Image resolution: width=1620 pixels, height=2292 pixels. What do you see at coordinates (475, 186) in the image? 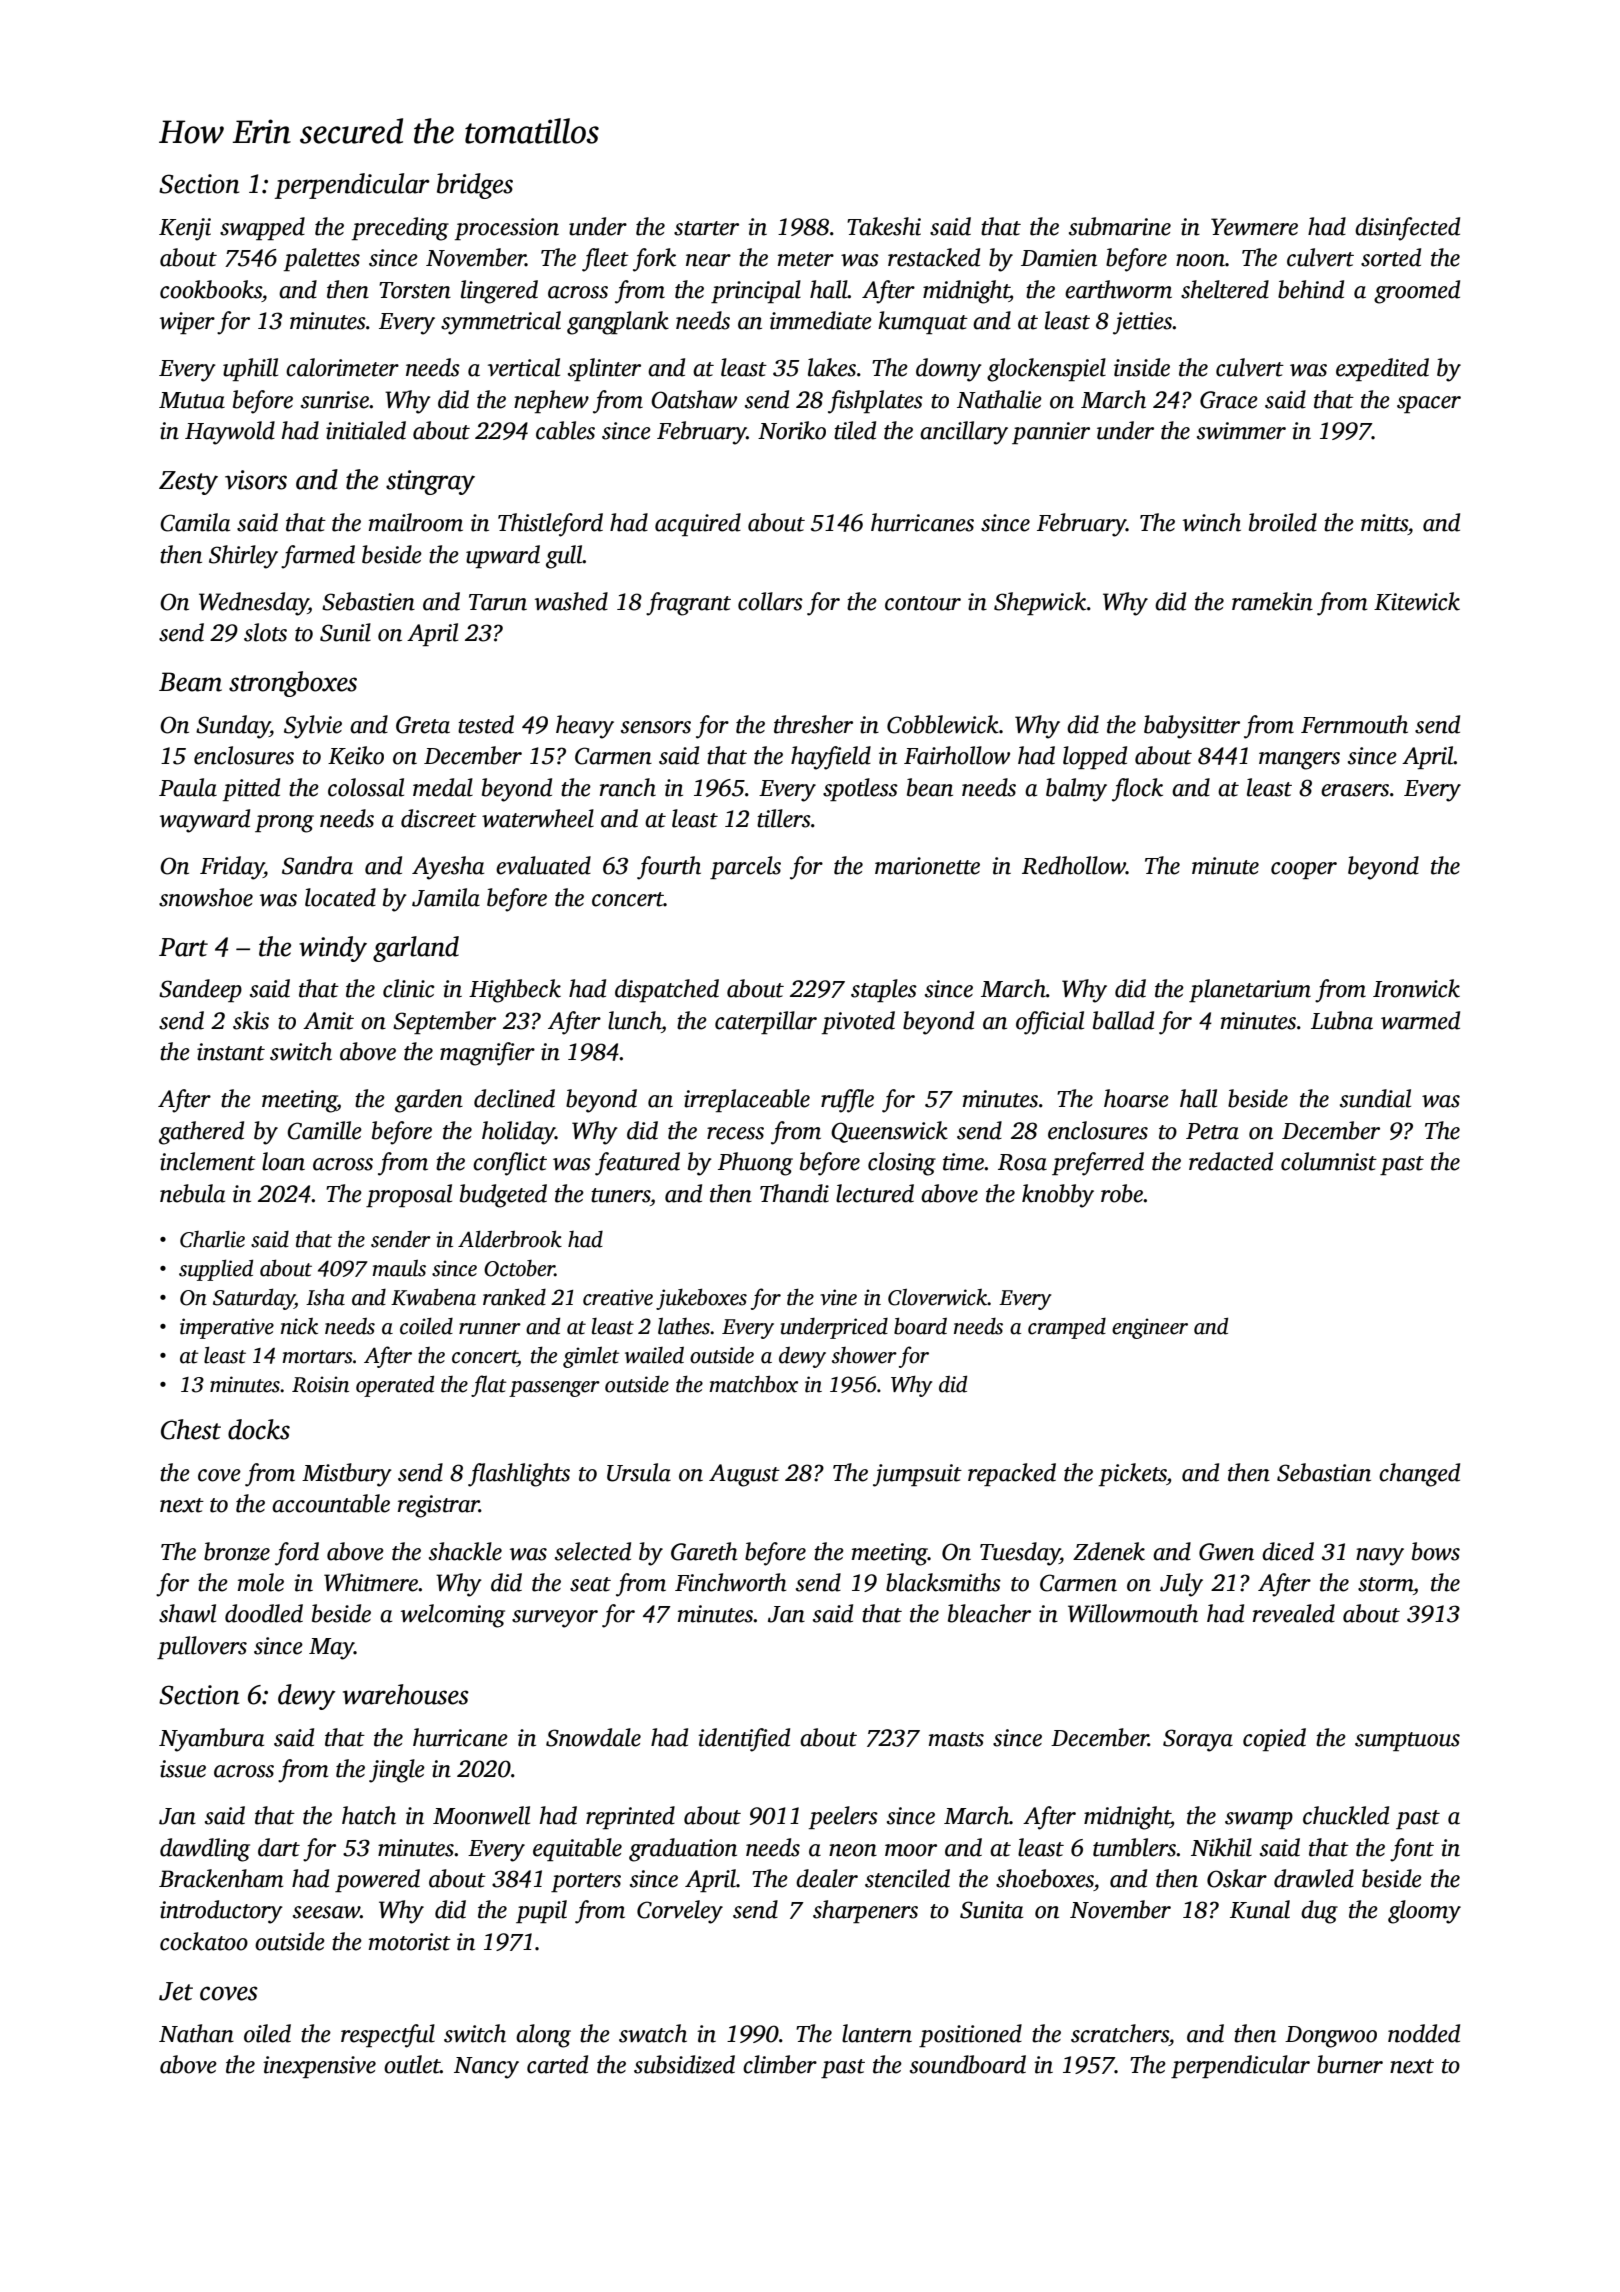
I see `bridges` at bounding box center [475, 186].
